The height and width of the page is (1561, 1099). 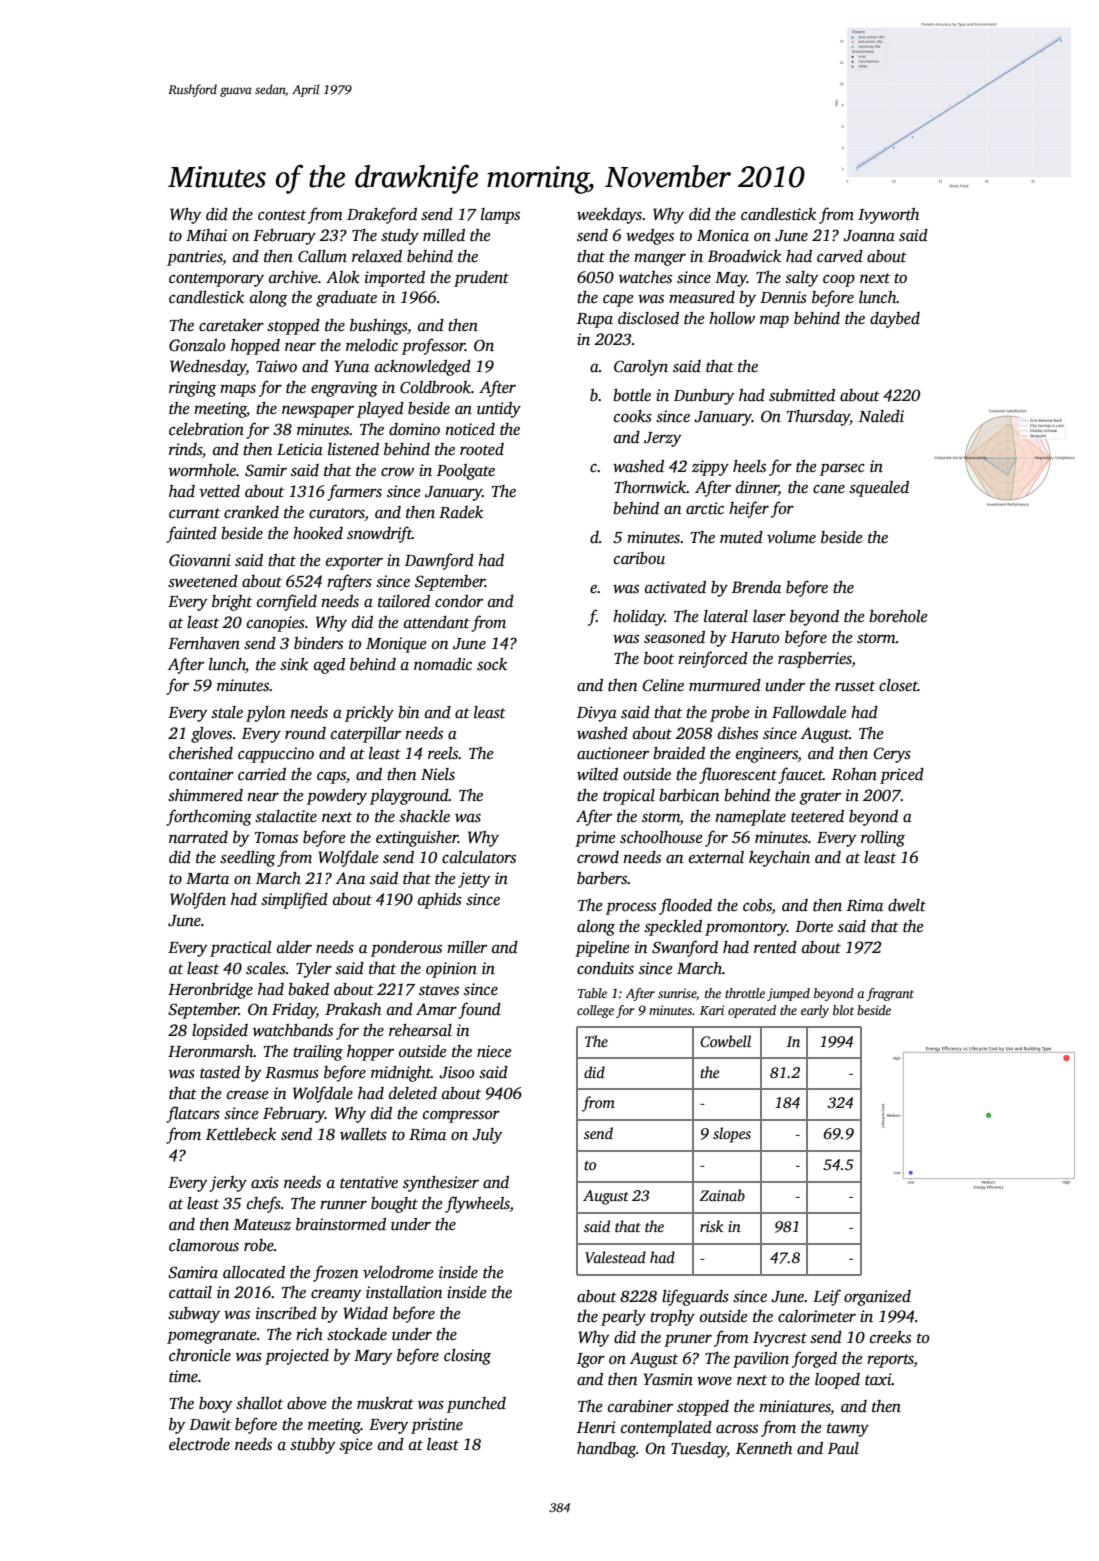 I want to click on Callum, so click(x=322, y=256).
